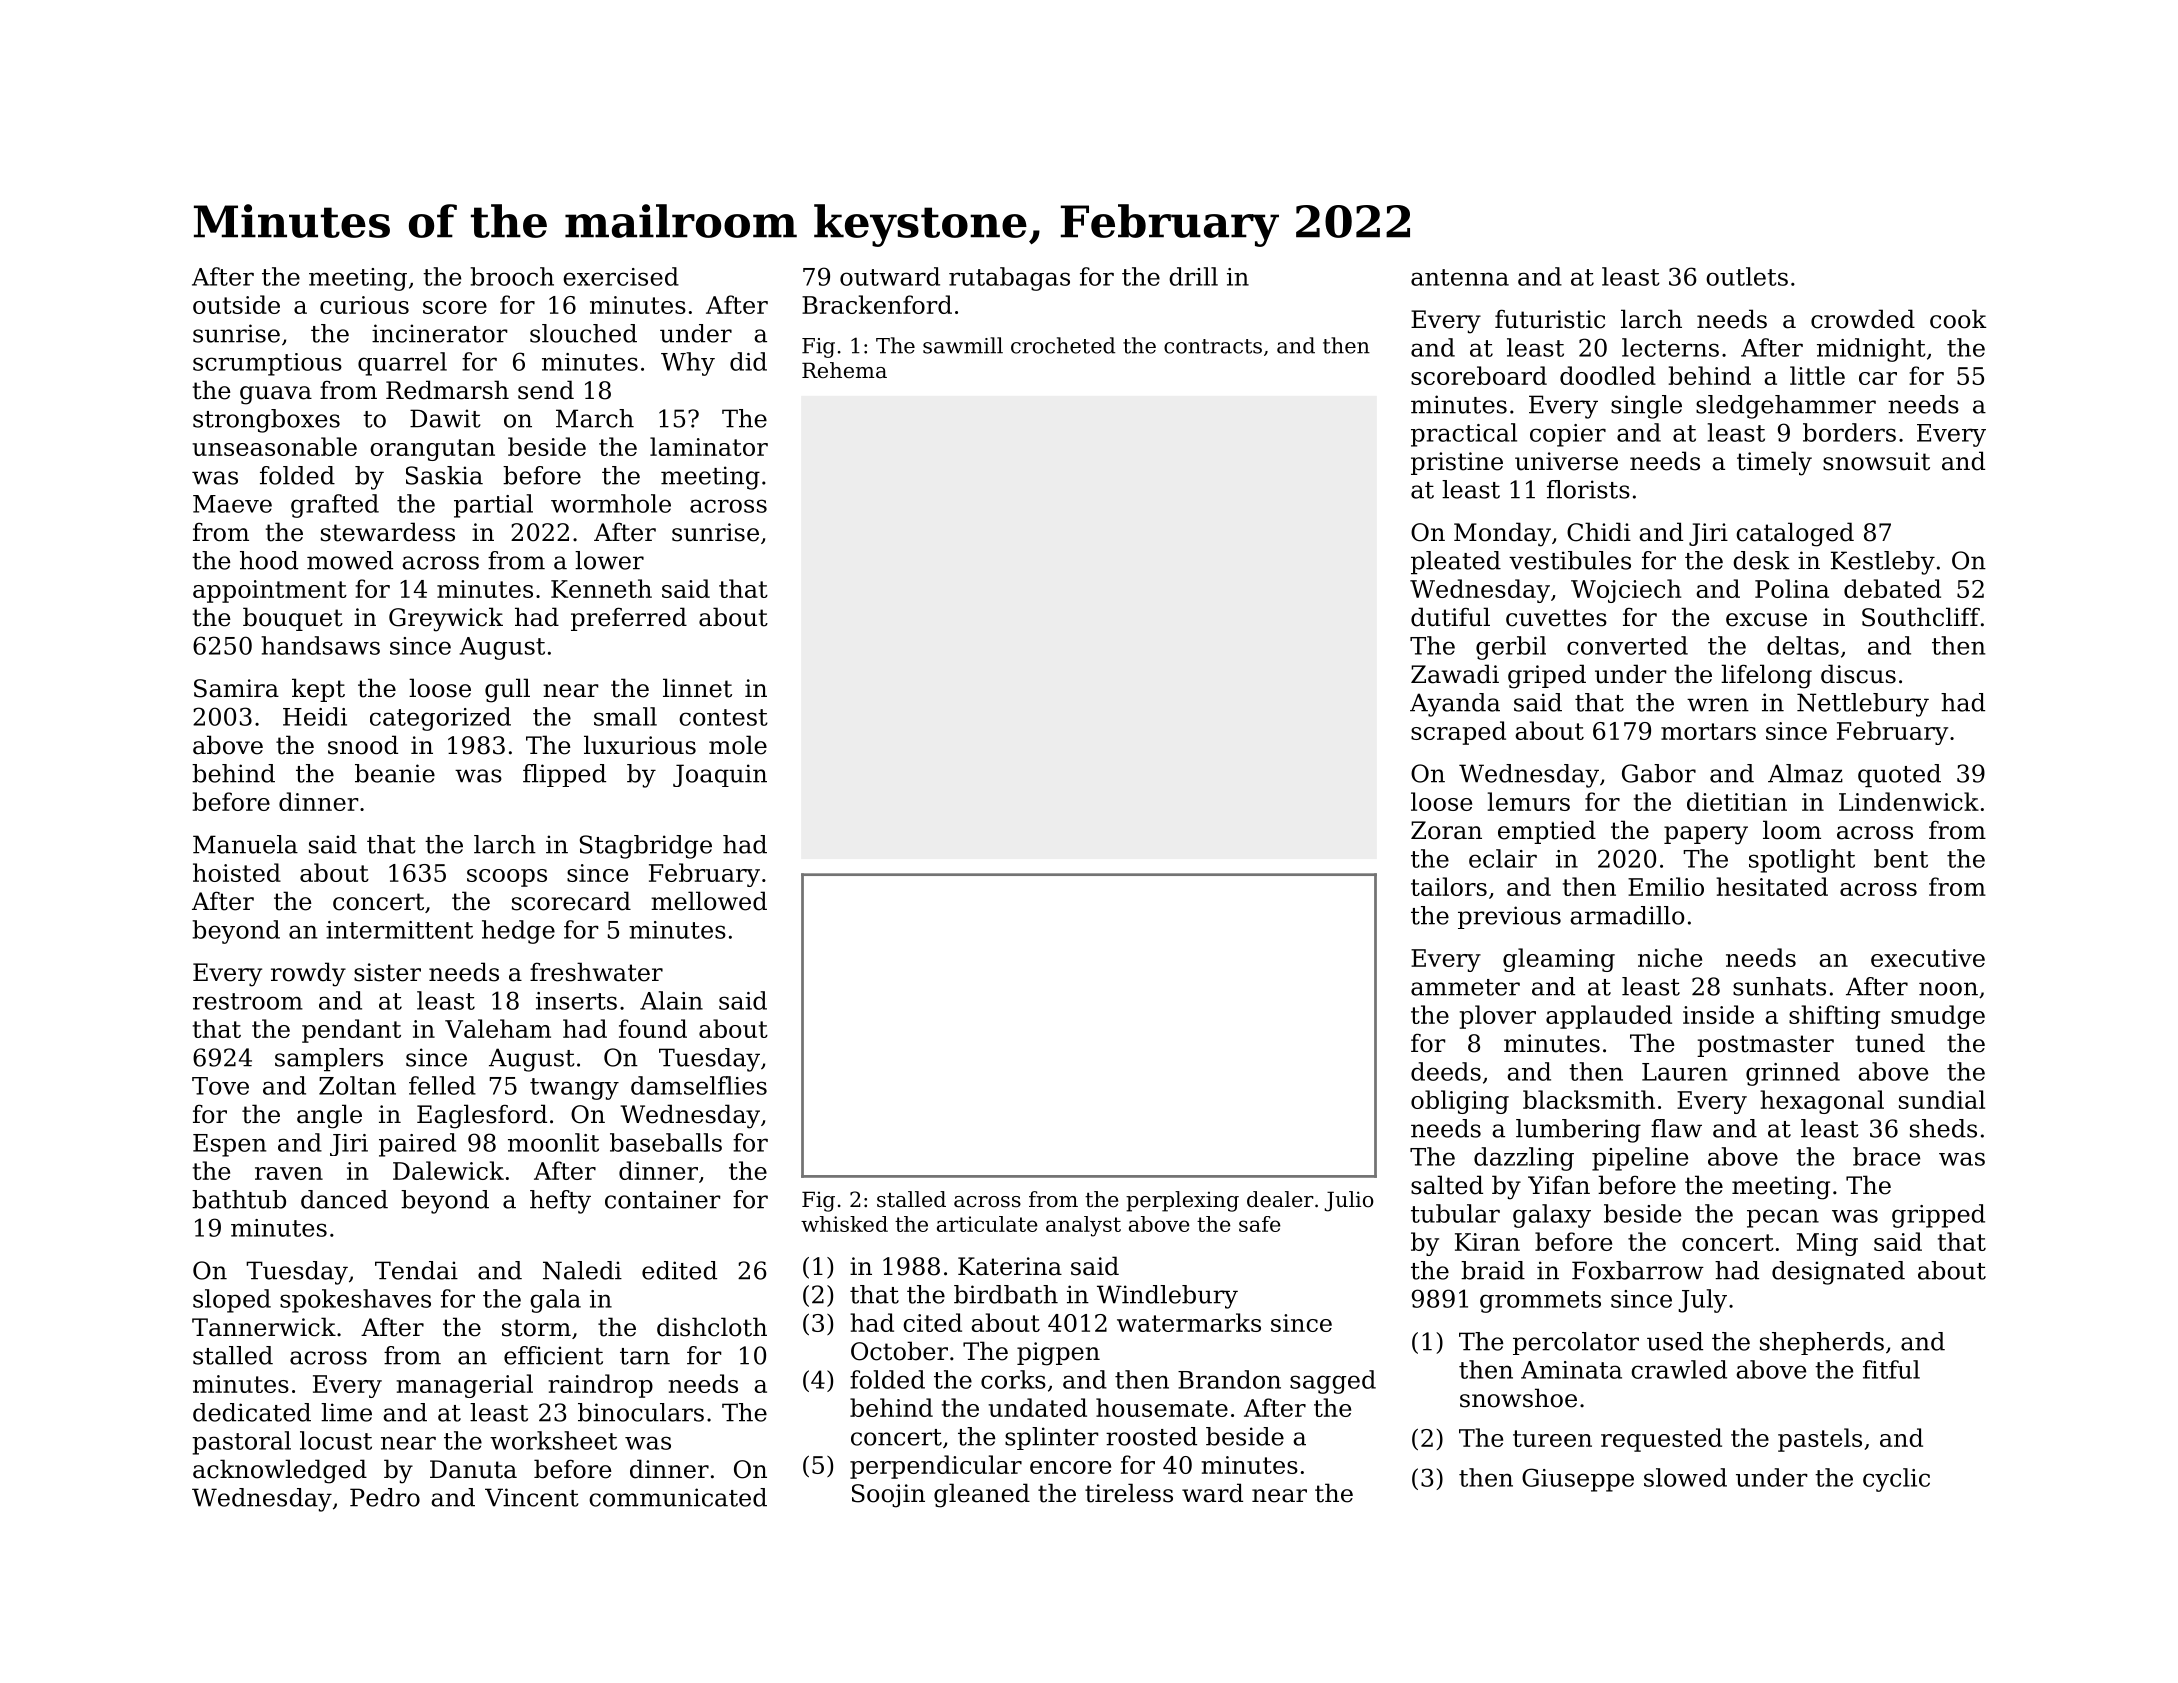  Describe the element at coordinates (1774, 463) in the page. I see `timely` at that location.
